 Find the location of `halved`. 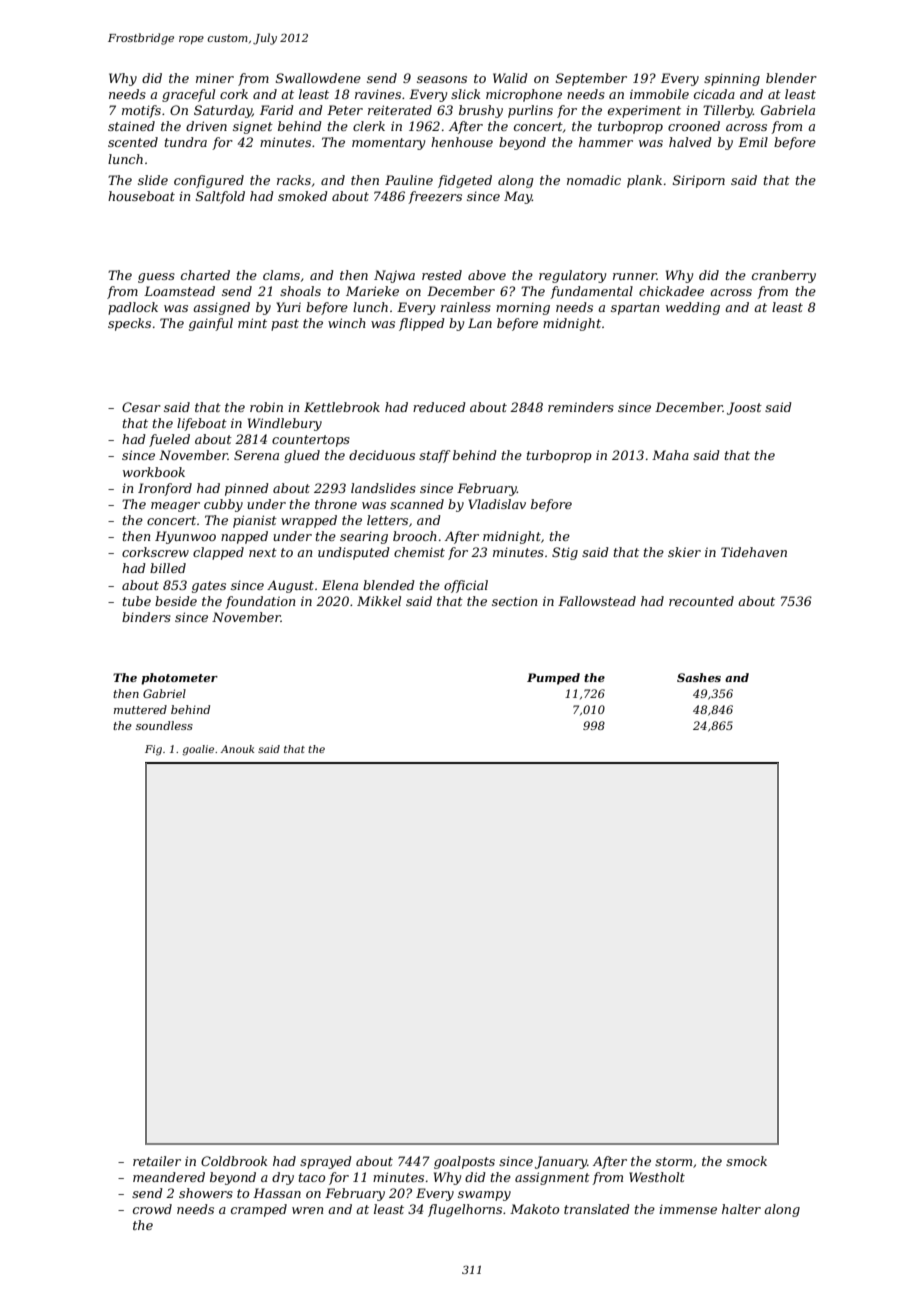

halved is located at coordinates (690, 142).
